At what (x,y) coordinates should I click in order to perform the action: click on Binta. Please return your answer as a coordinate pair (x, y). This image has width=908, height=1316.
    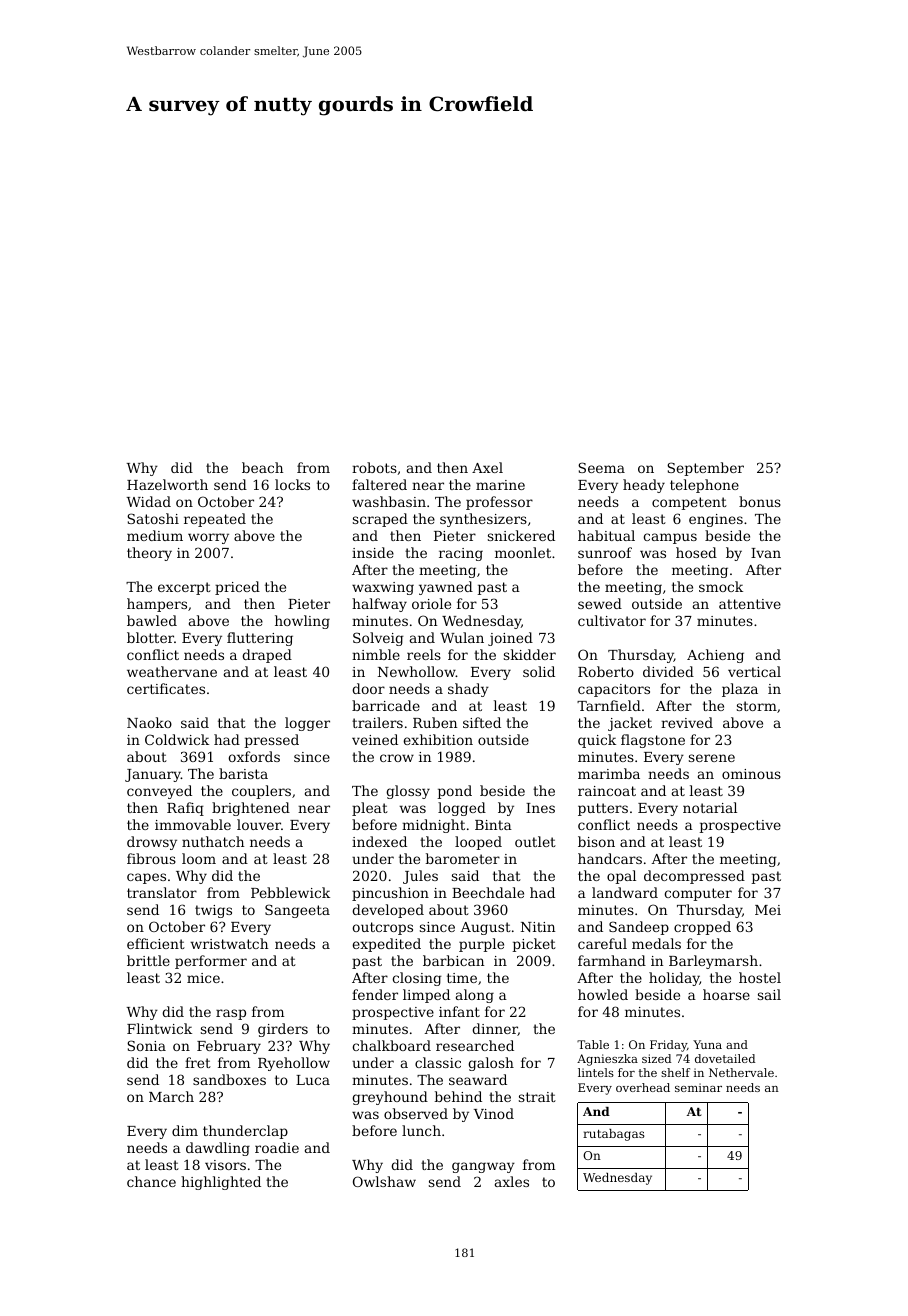
    Looking at the image, I should click on (493, 825).
